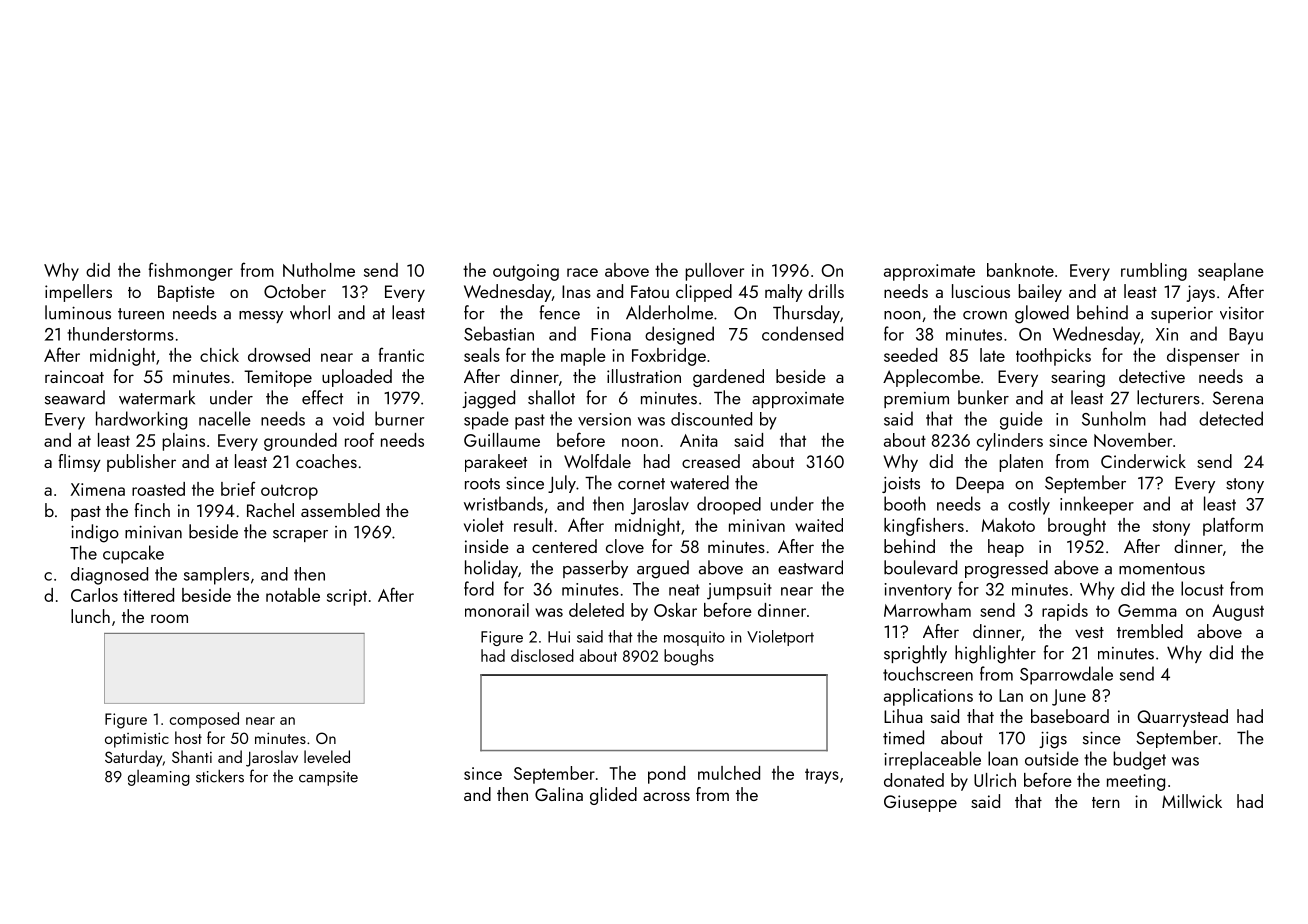 The image size is (1308, 924). I want to click on mosquito, so click(694, 638).
